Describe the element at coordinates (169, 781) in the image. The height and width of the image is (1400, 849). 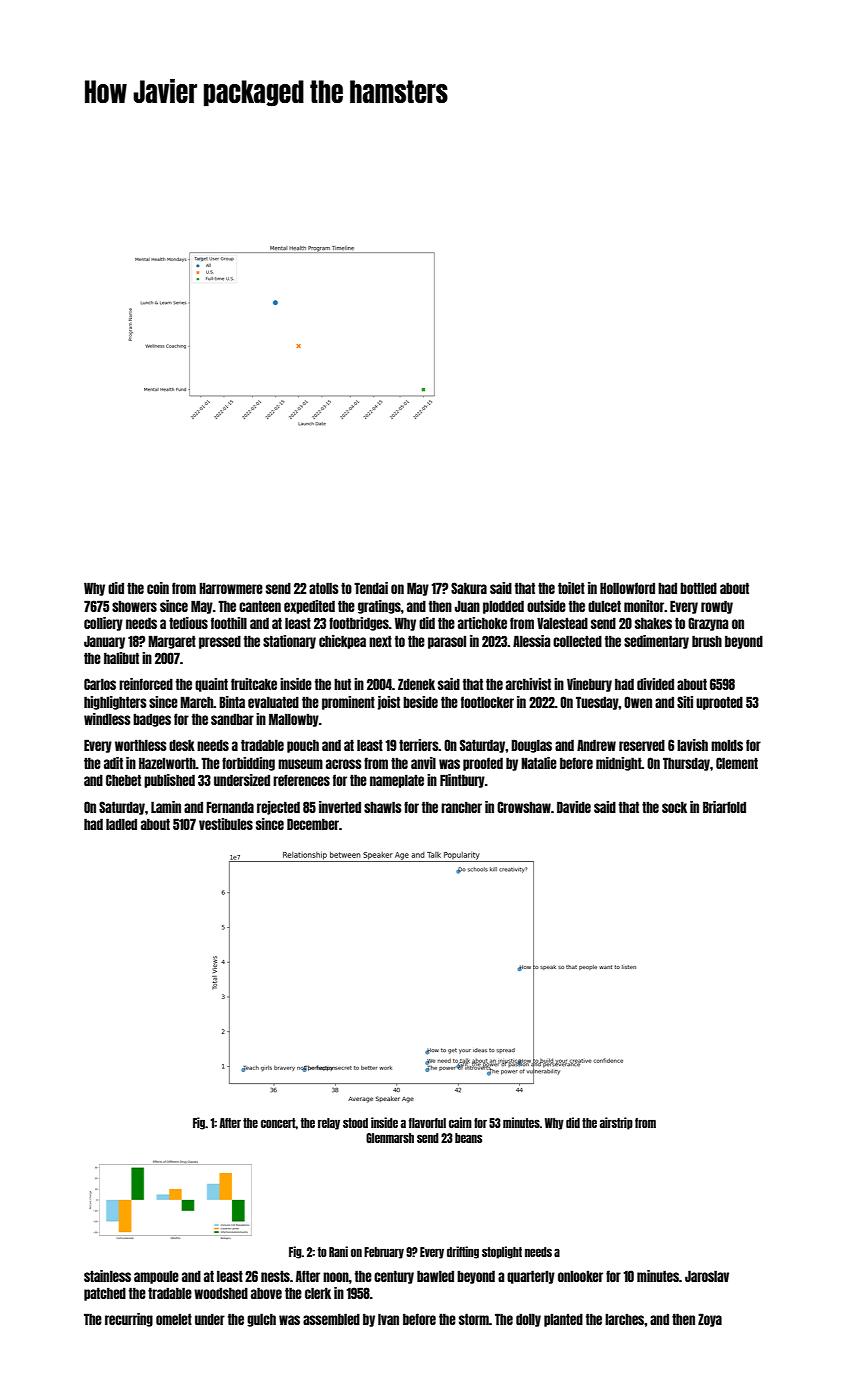
I see `published` at that location.
